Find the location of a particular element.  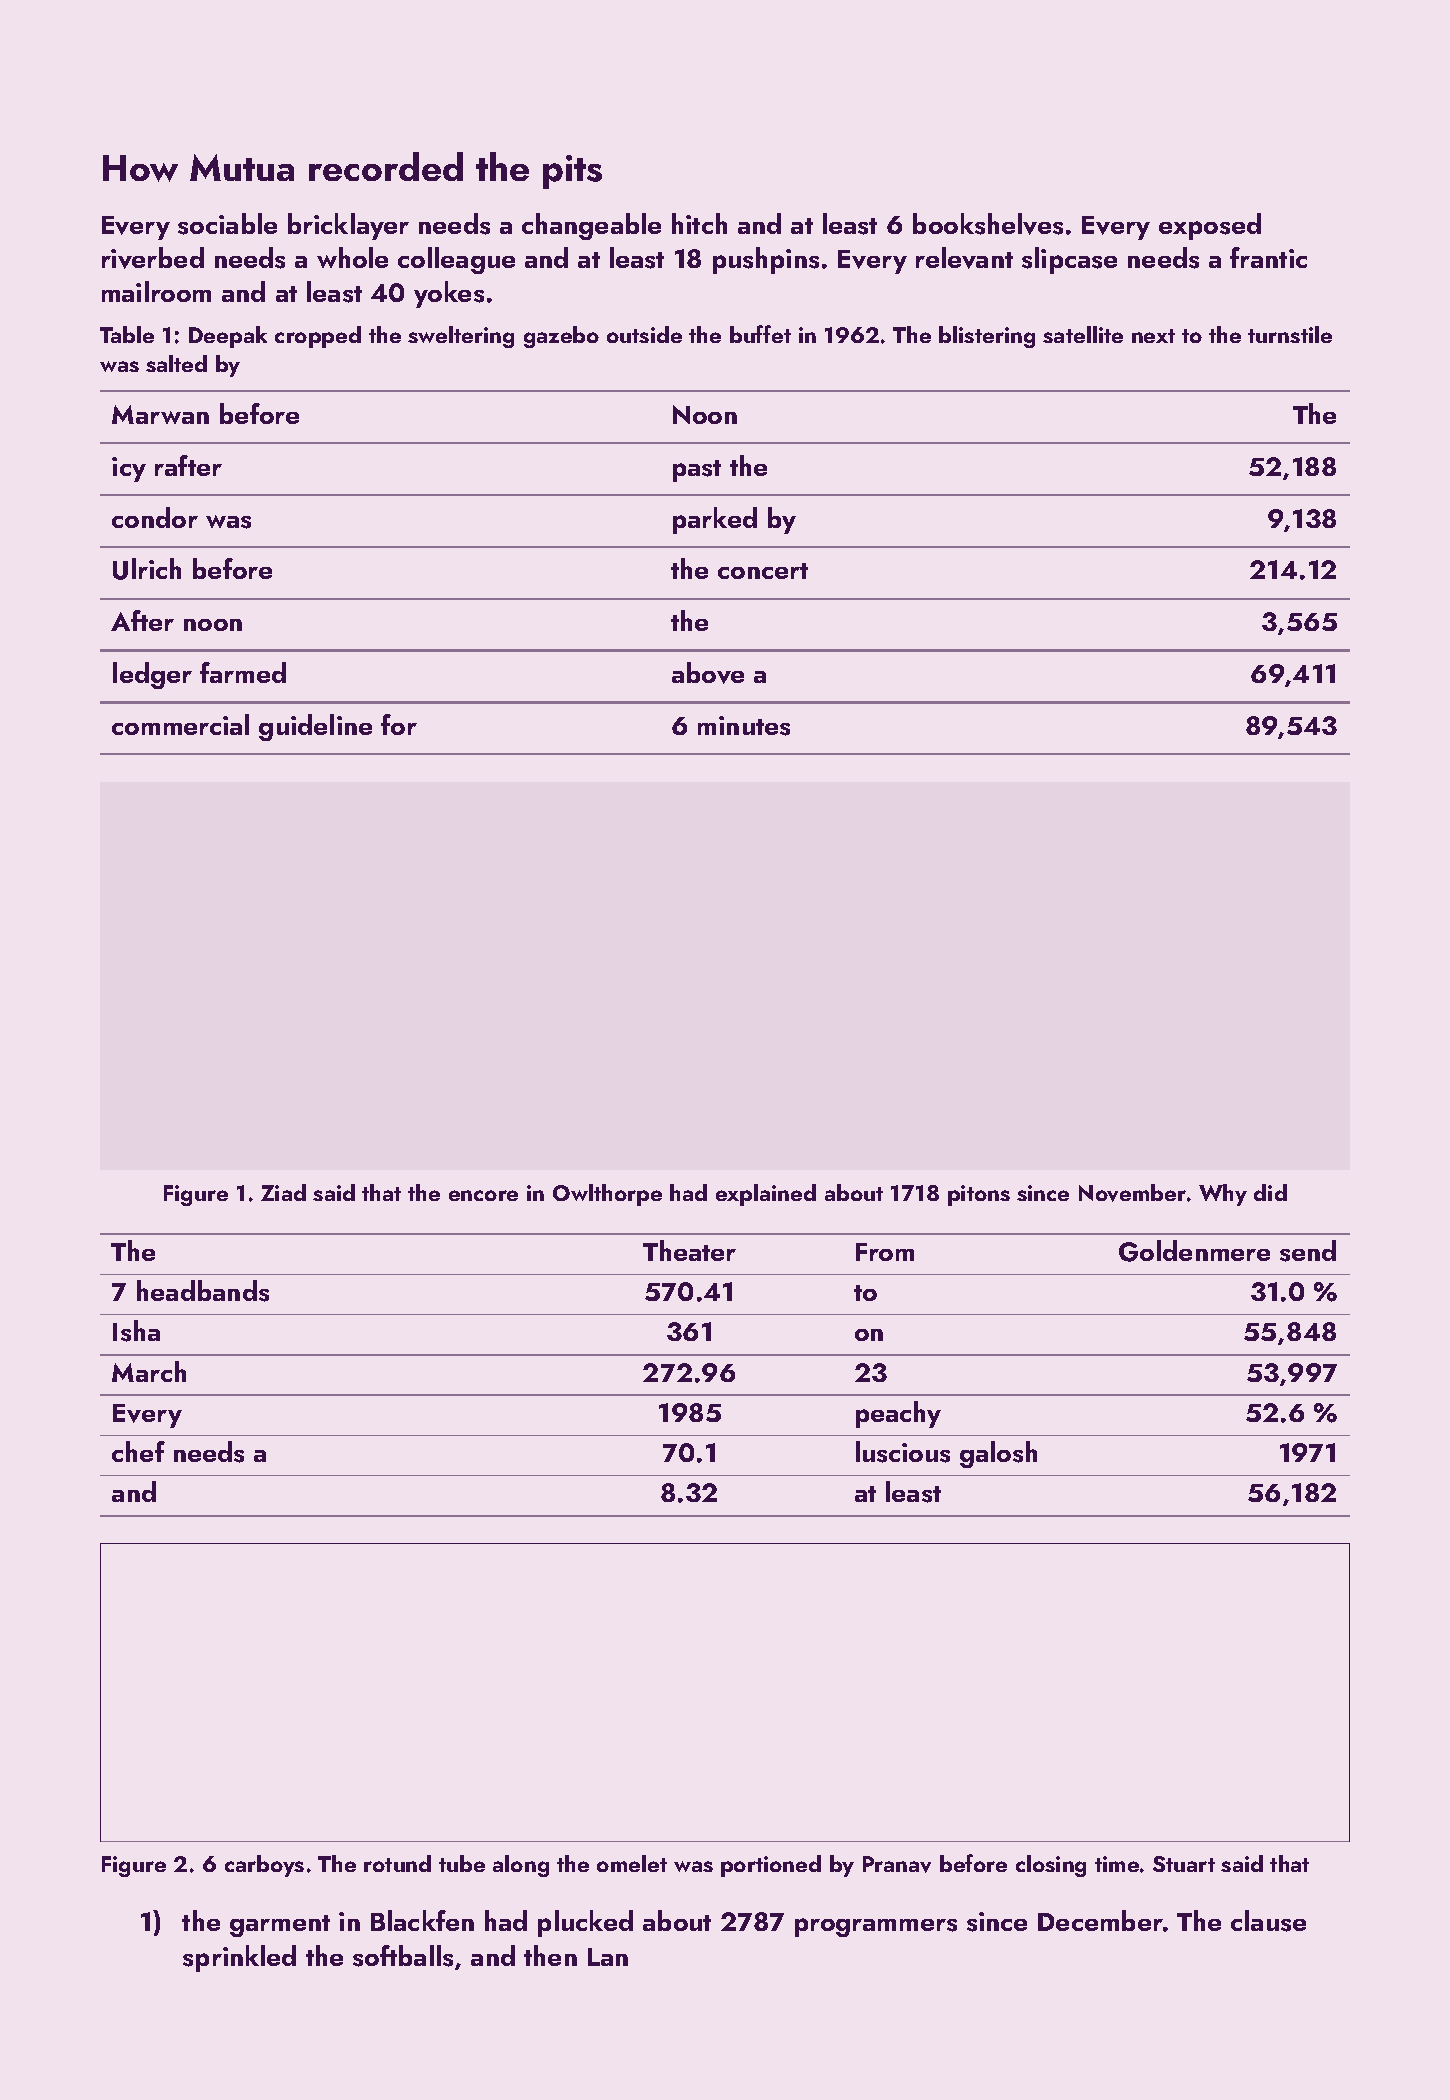

sociable is located at coordinates (227, 224).
